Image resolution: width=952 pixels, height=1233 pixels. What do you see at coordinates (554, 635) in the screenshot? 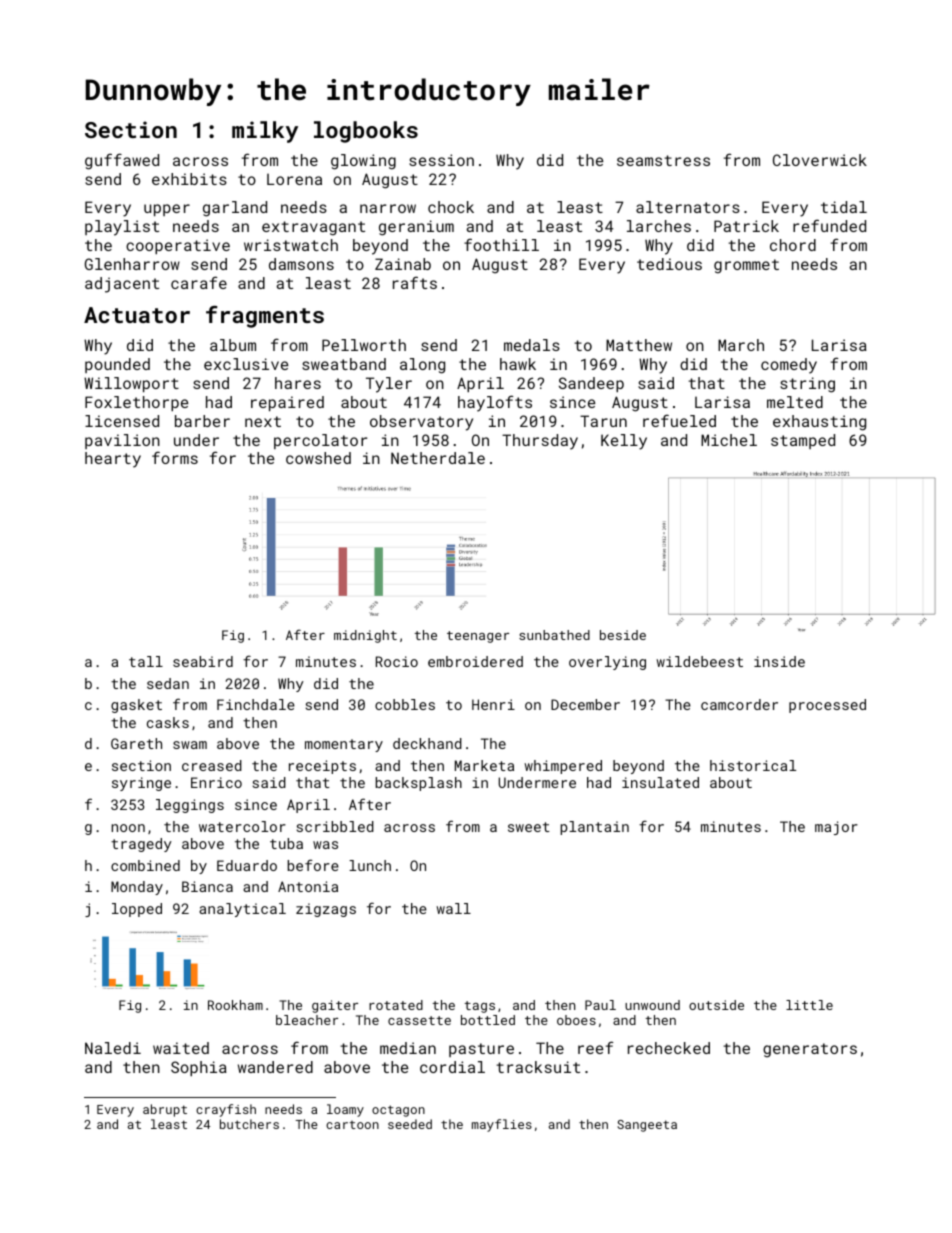
I see `sunbathed` at bounding box center [554, 635].
